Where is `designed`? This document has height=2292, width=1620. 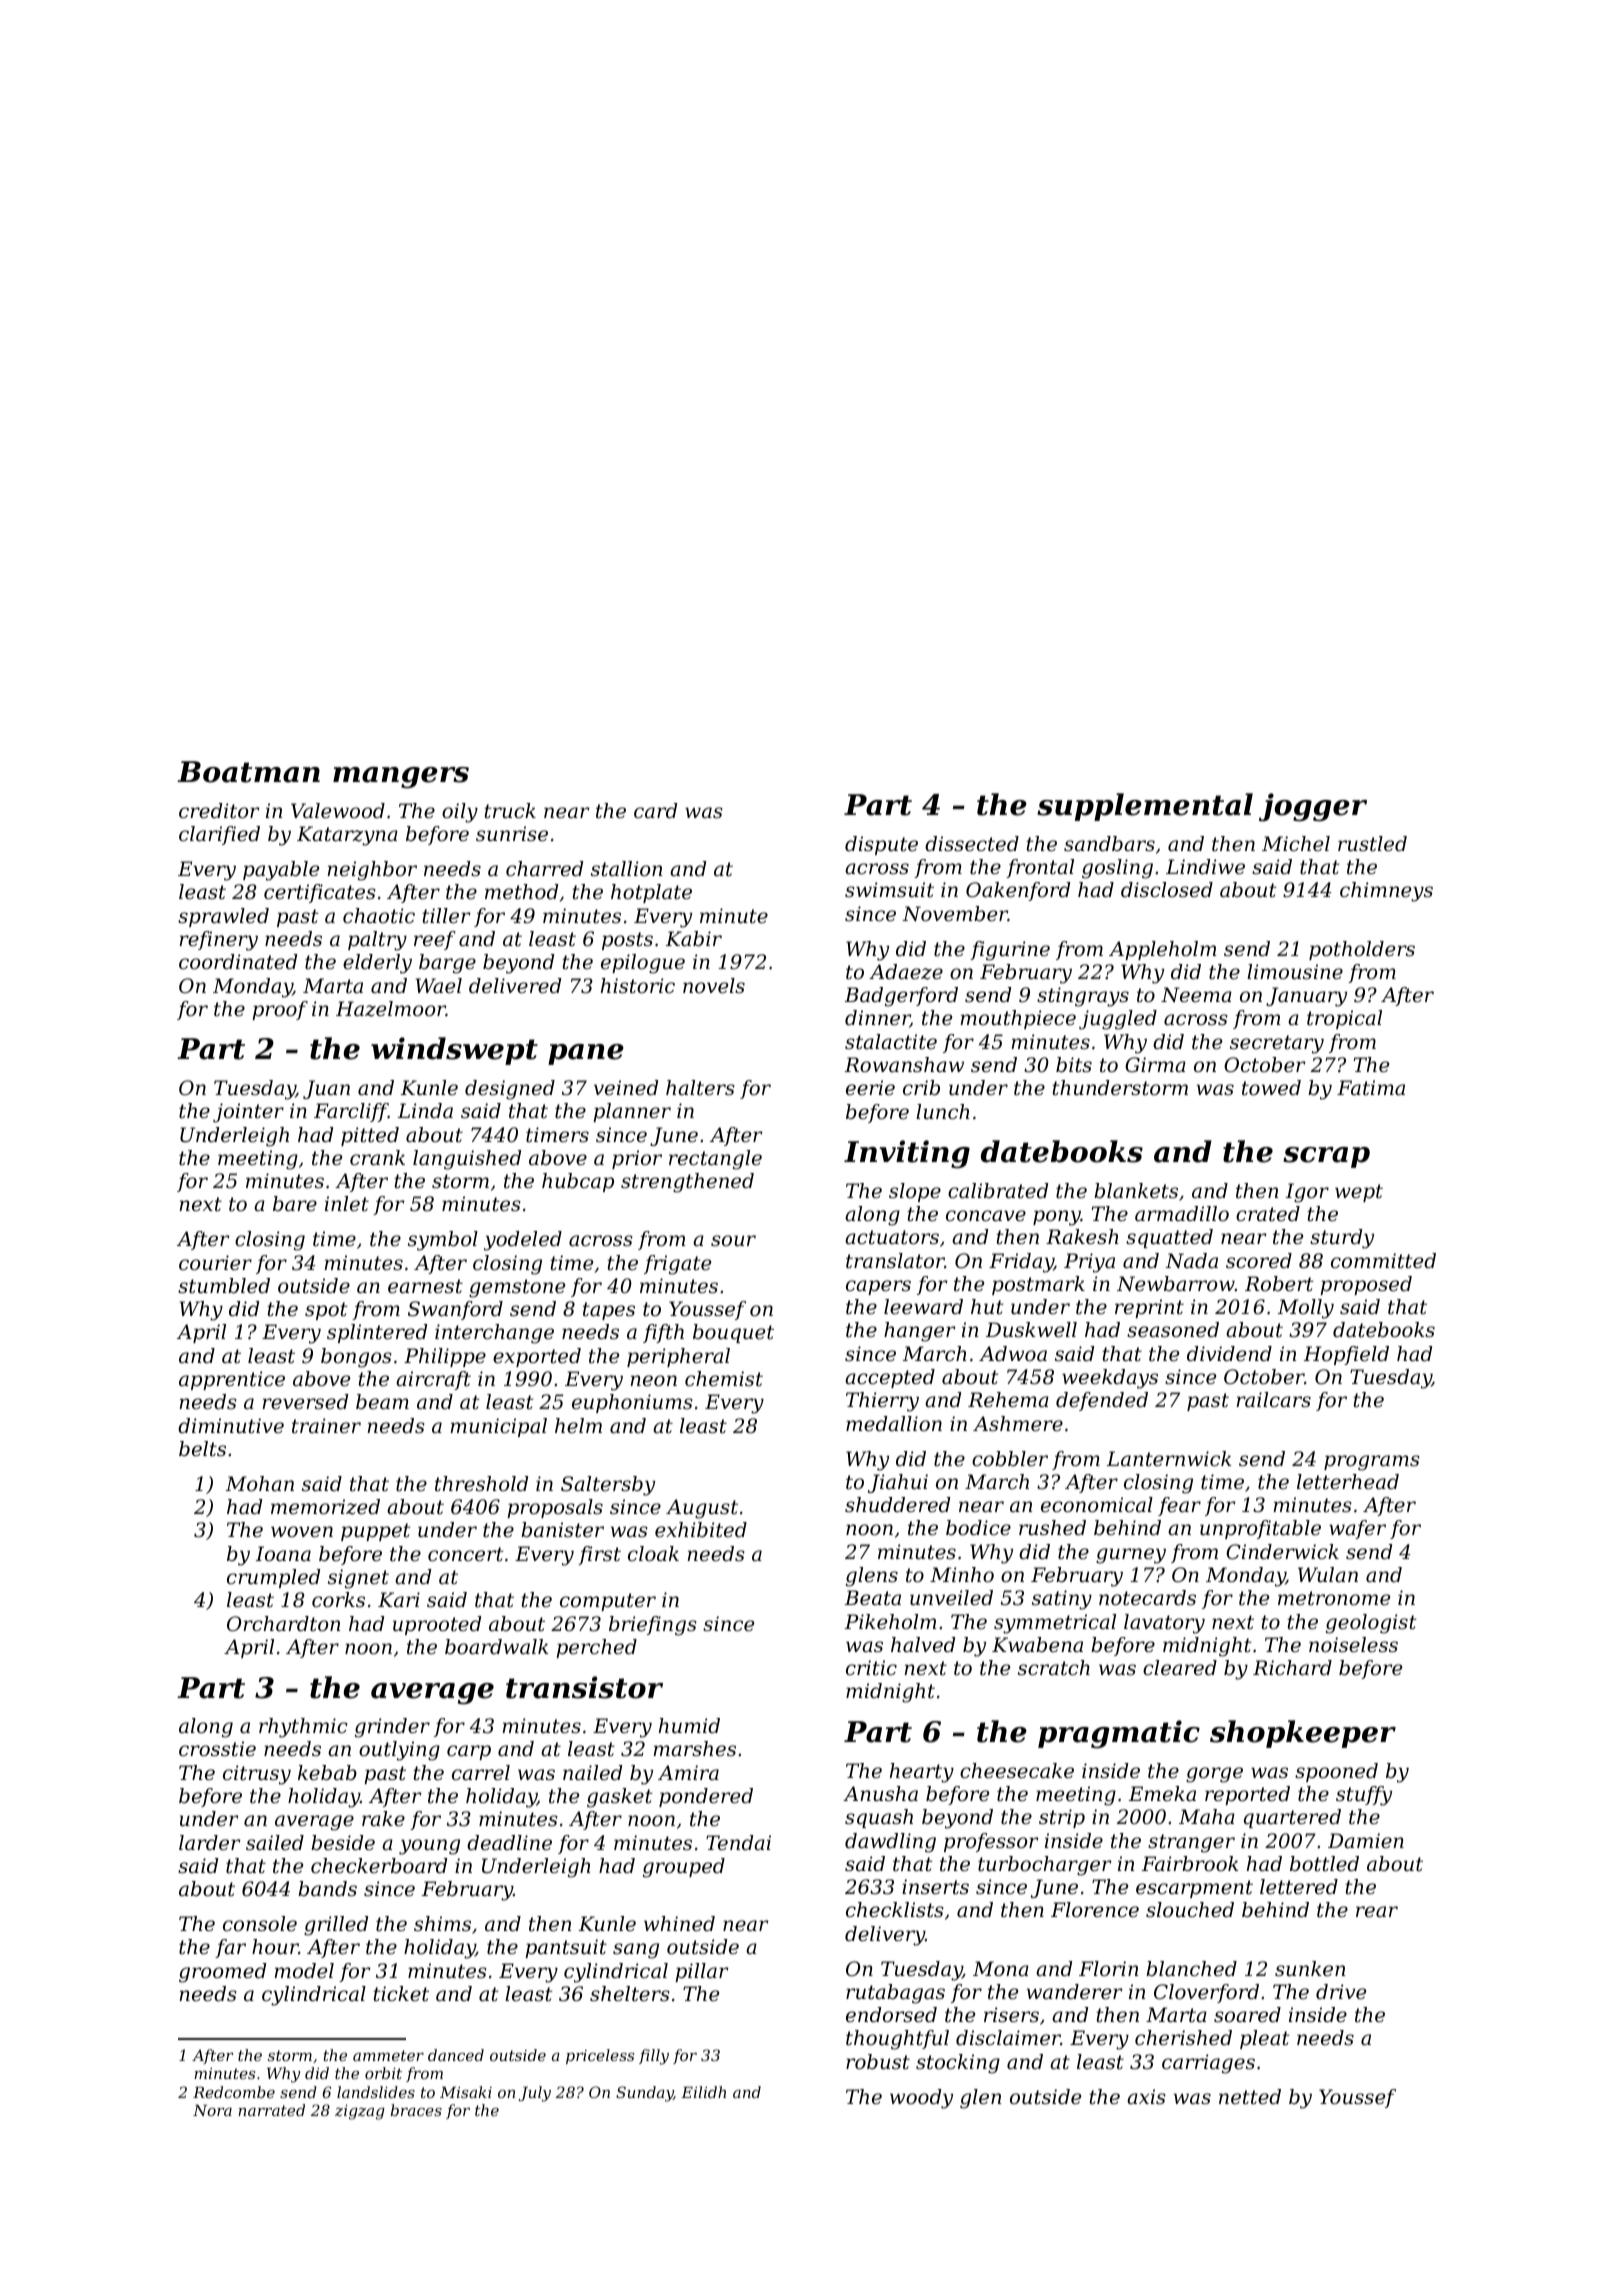 designed is located at coordinates (510, 1090).
